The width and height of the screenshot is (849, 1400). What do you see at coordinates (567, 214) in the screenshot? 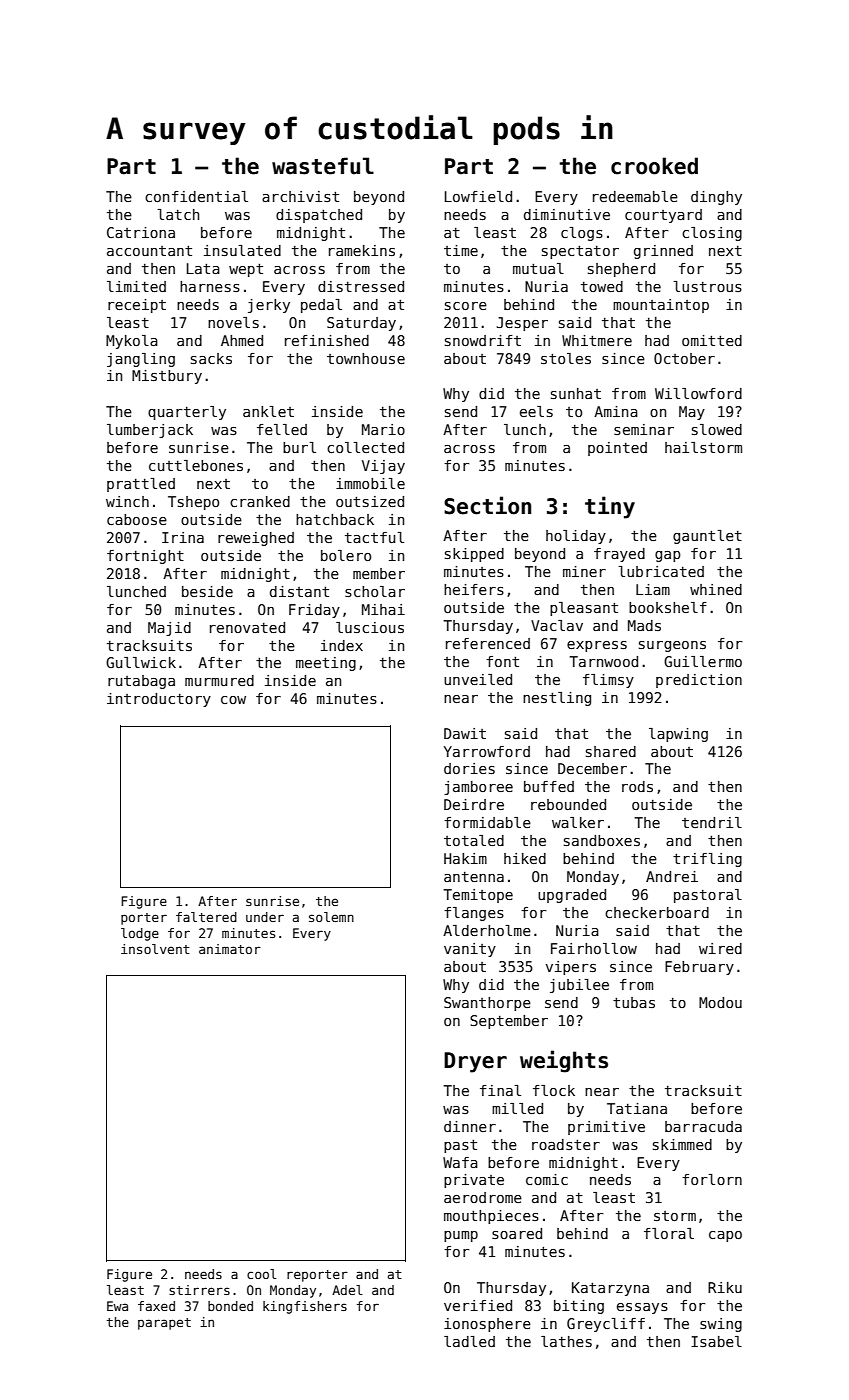
I see `diminutive` at bounding box center [567, 214].
